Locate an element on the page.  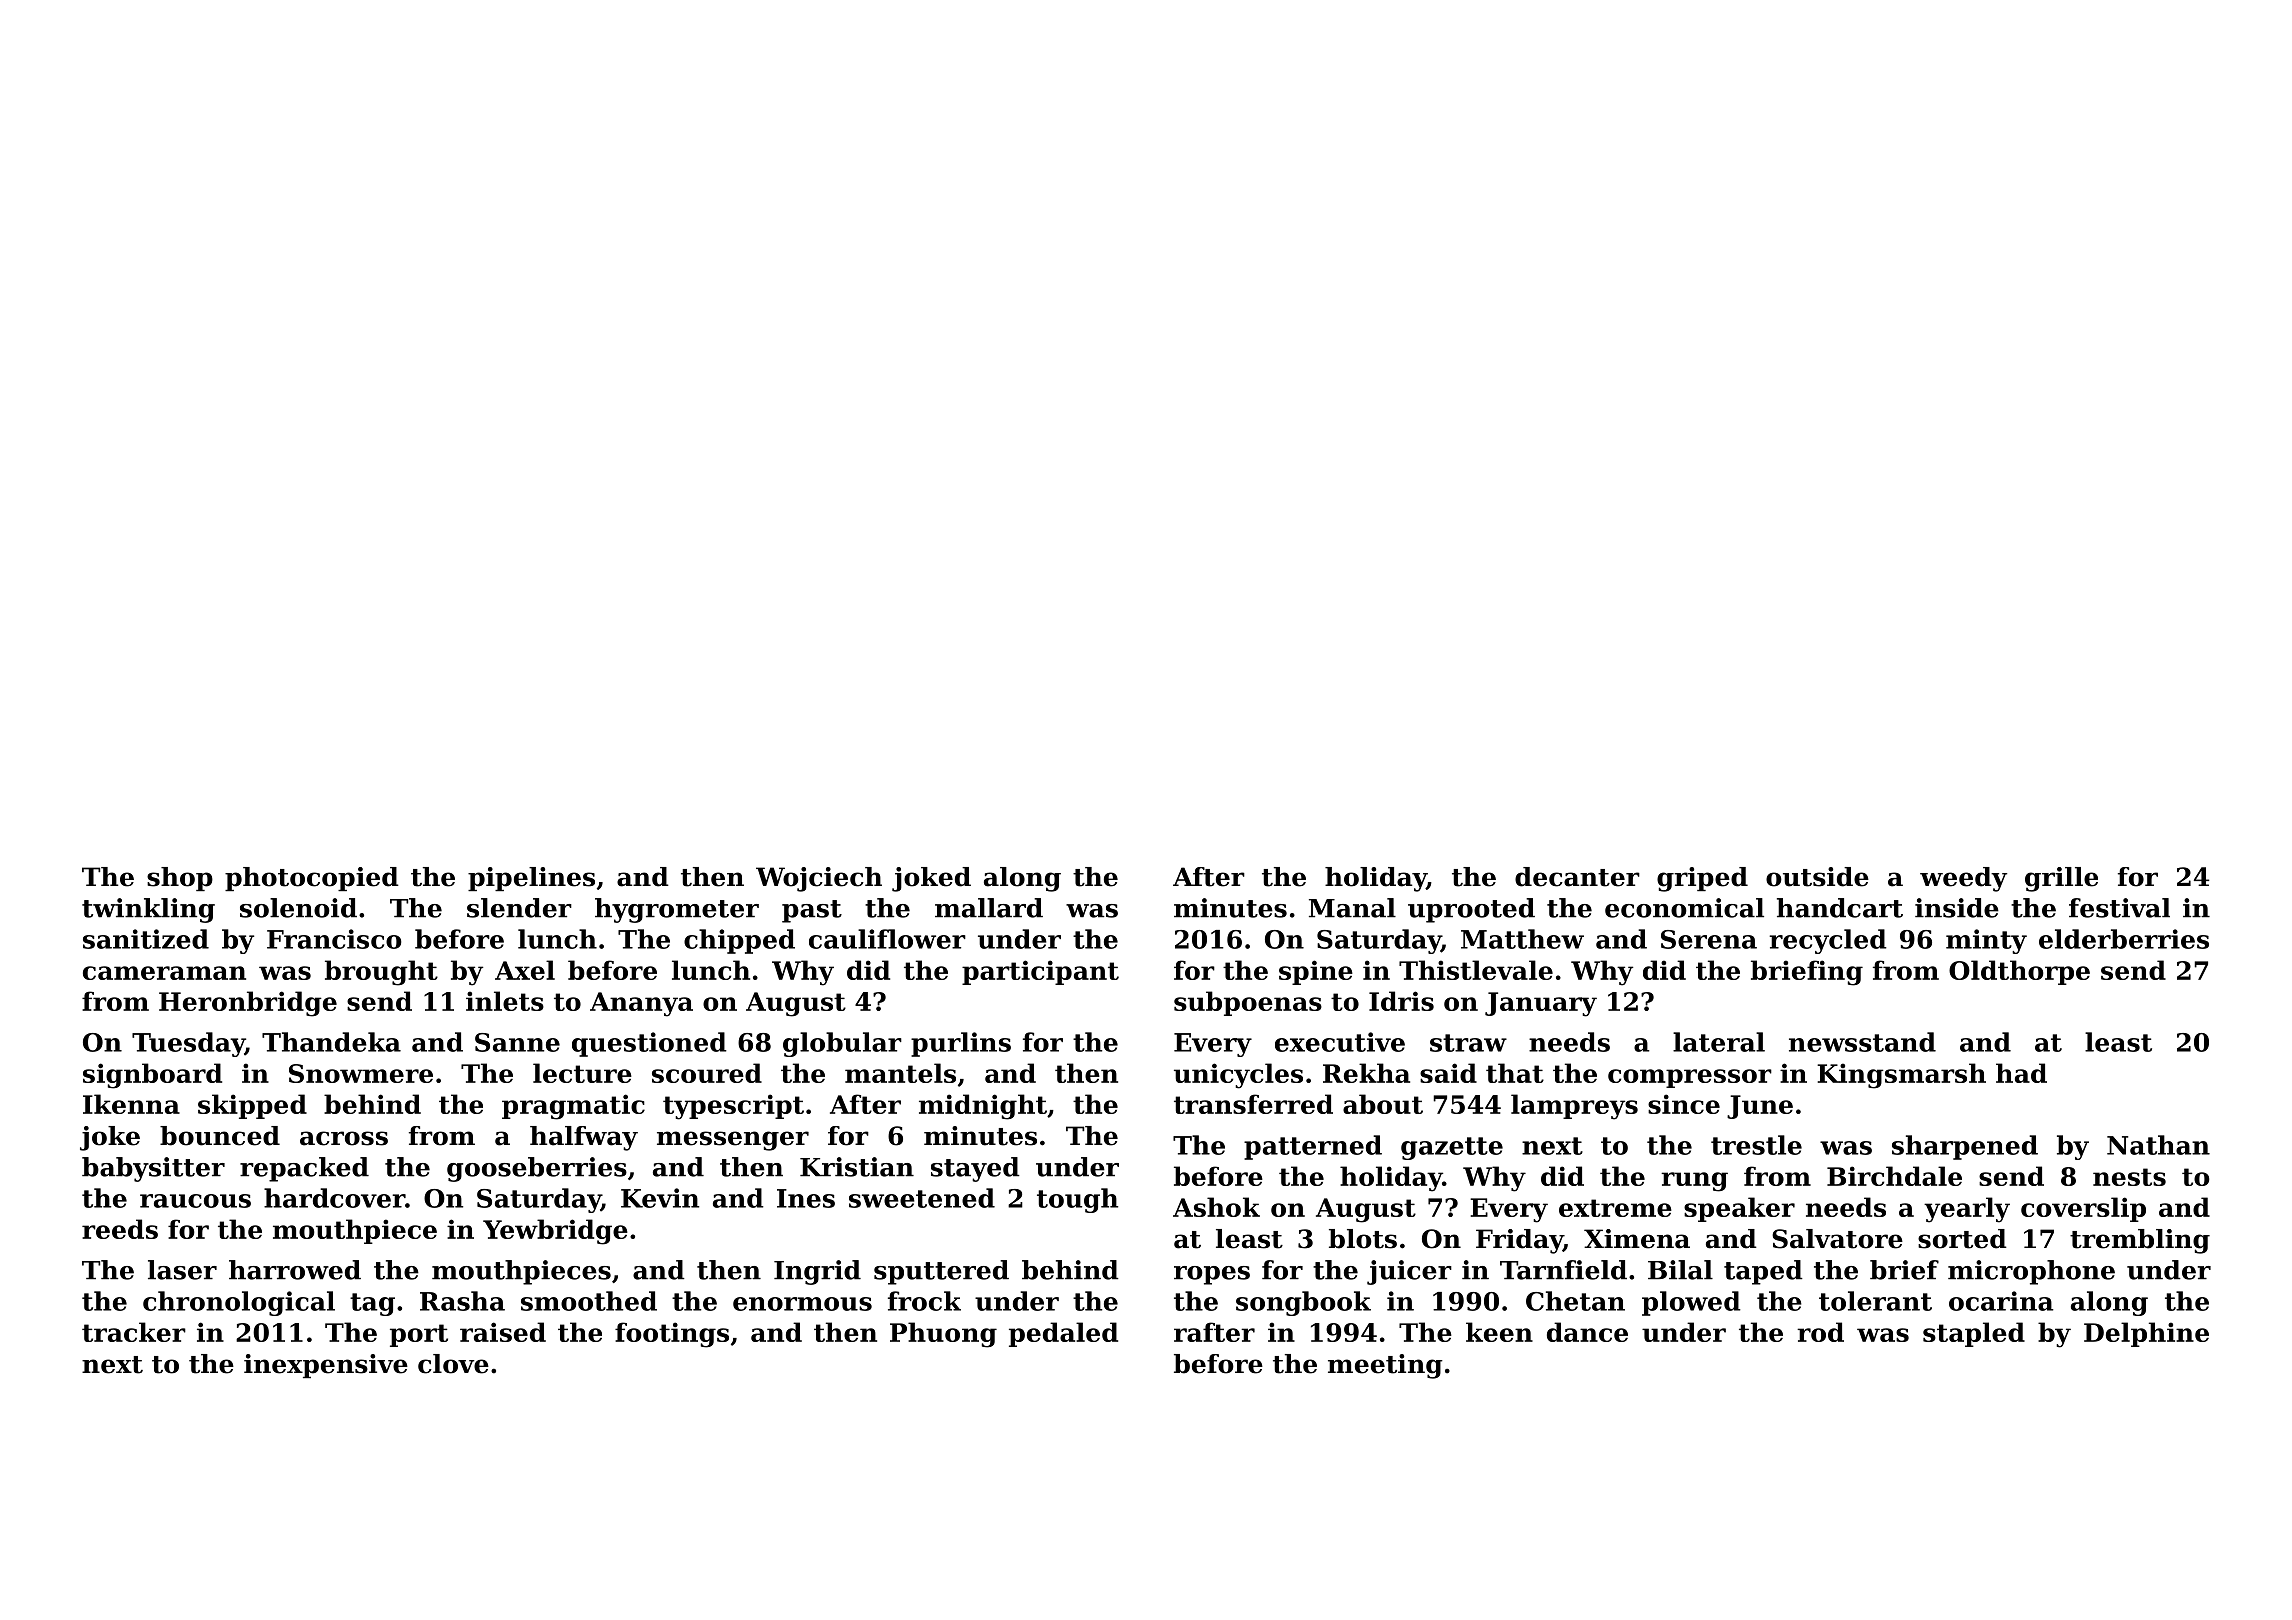
purlins is located at coordinates (961, 1044).
